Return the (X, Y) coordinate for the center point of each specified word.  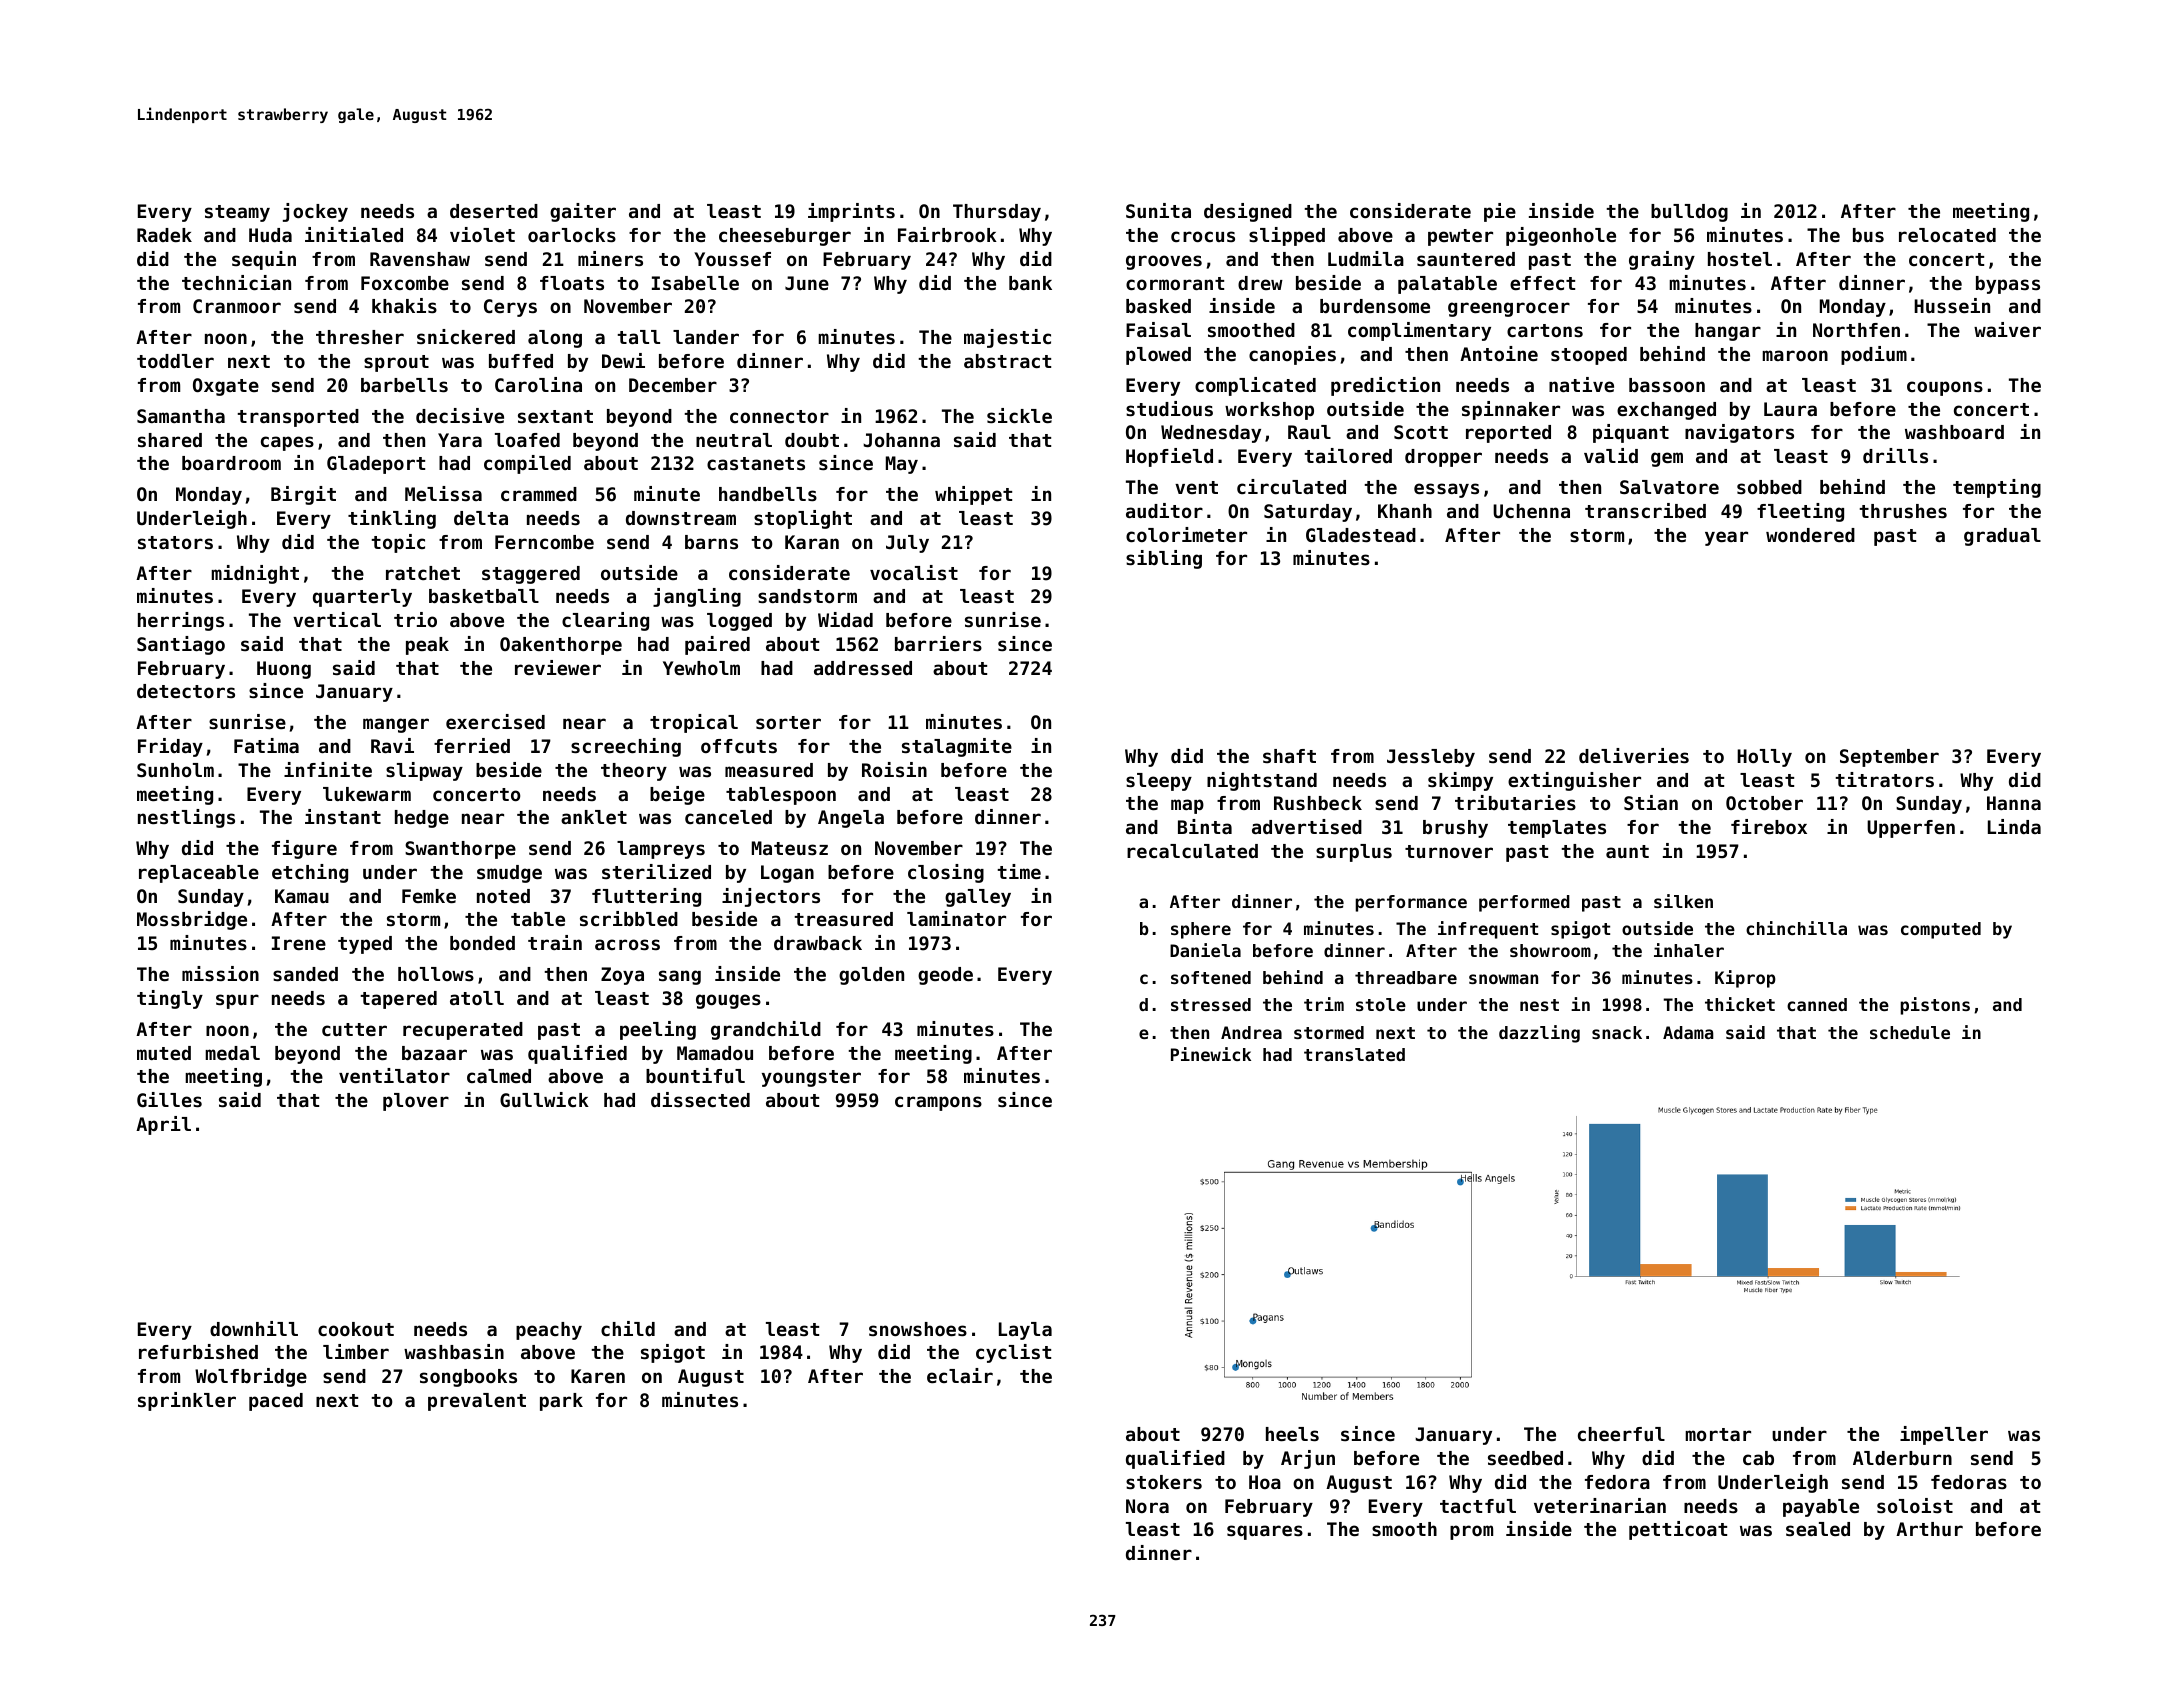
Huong (284, 670)
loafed (527, 440)
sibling (1164, 559)
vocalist (914, 572)
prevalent (477, 1402)
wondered (1810, 535)
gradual (2002, 537)
